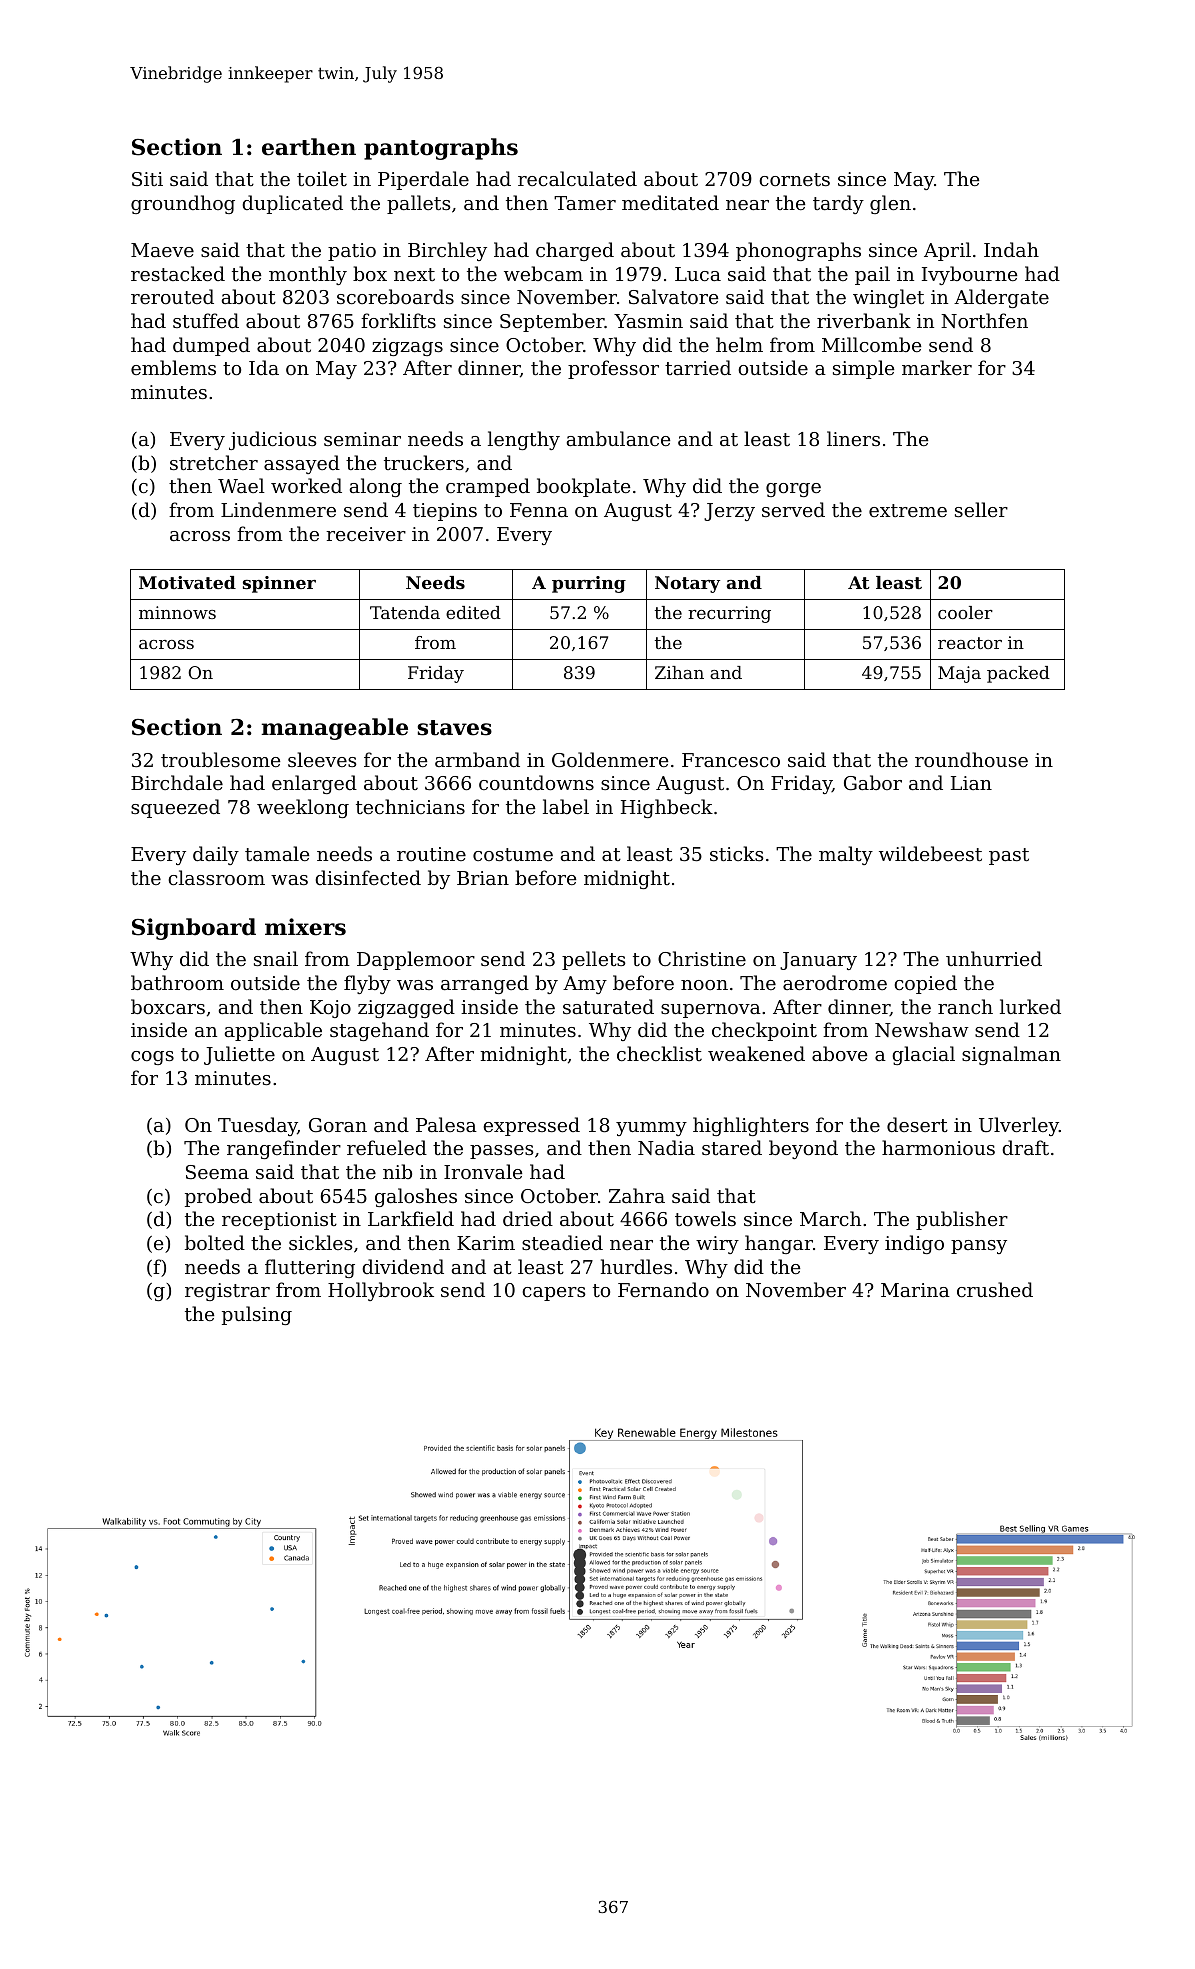 The height and width of the screenshot is (1969, 1195). I want to click on Maja, so click(959, 674).
